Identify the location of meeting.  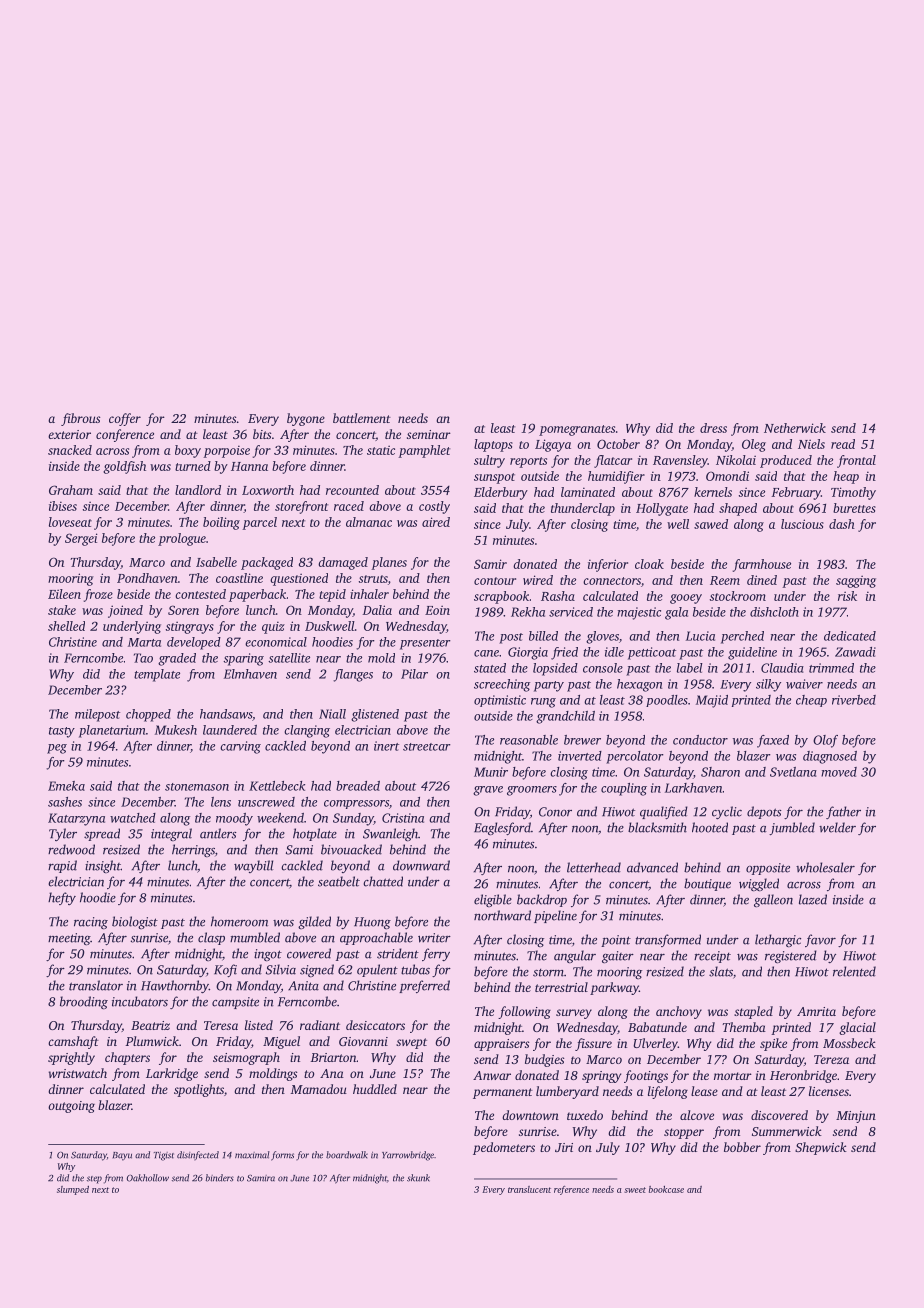
(69, 939).
